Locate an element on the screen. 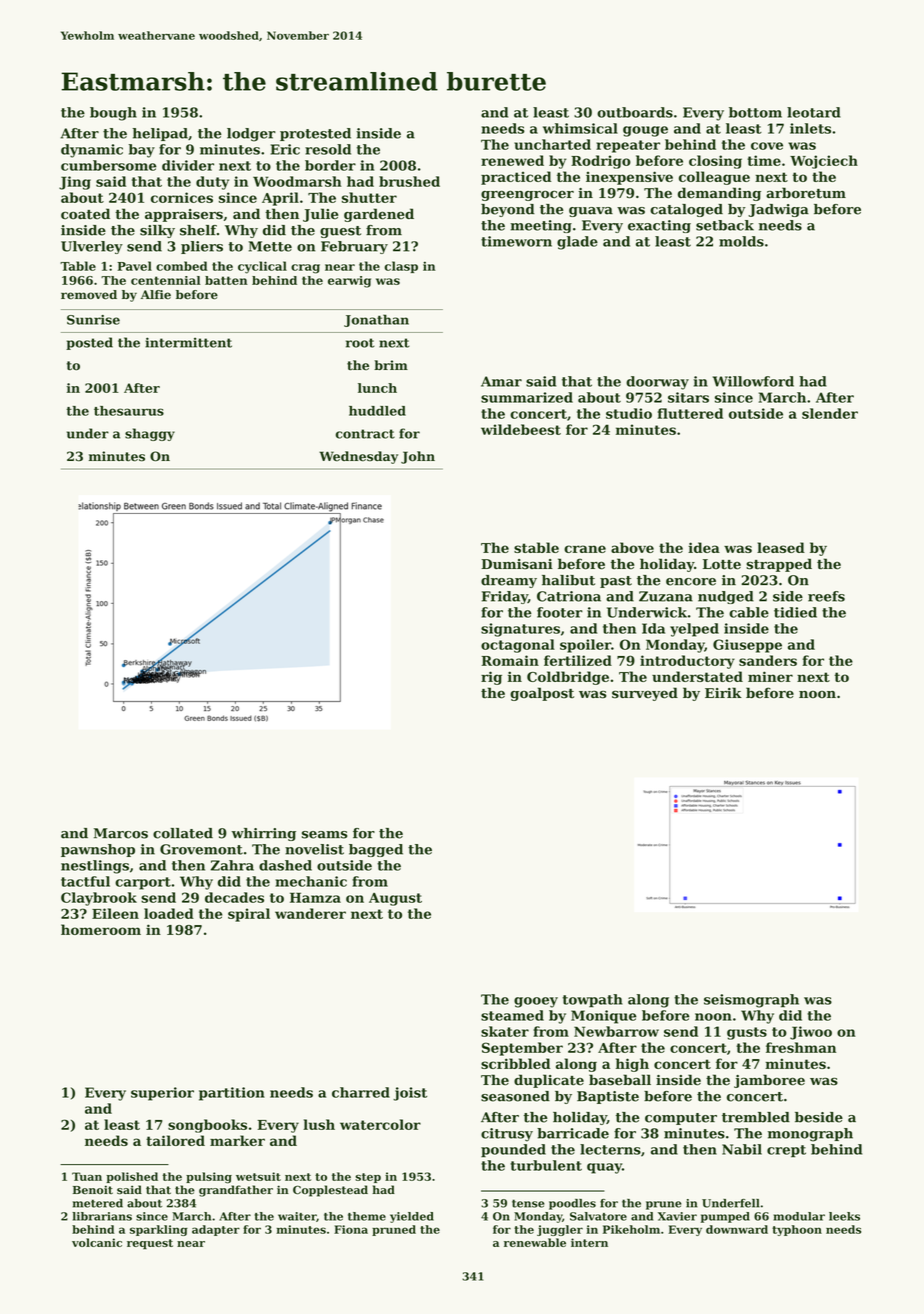 This screenshot has width=924, height=1314. Amar is located at coordinates (501, 381).
